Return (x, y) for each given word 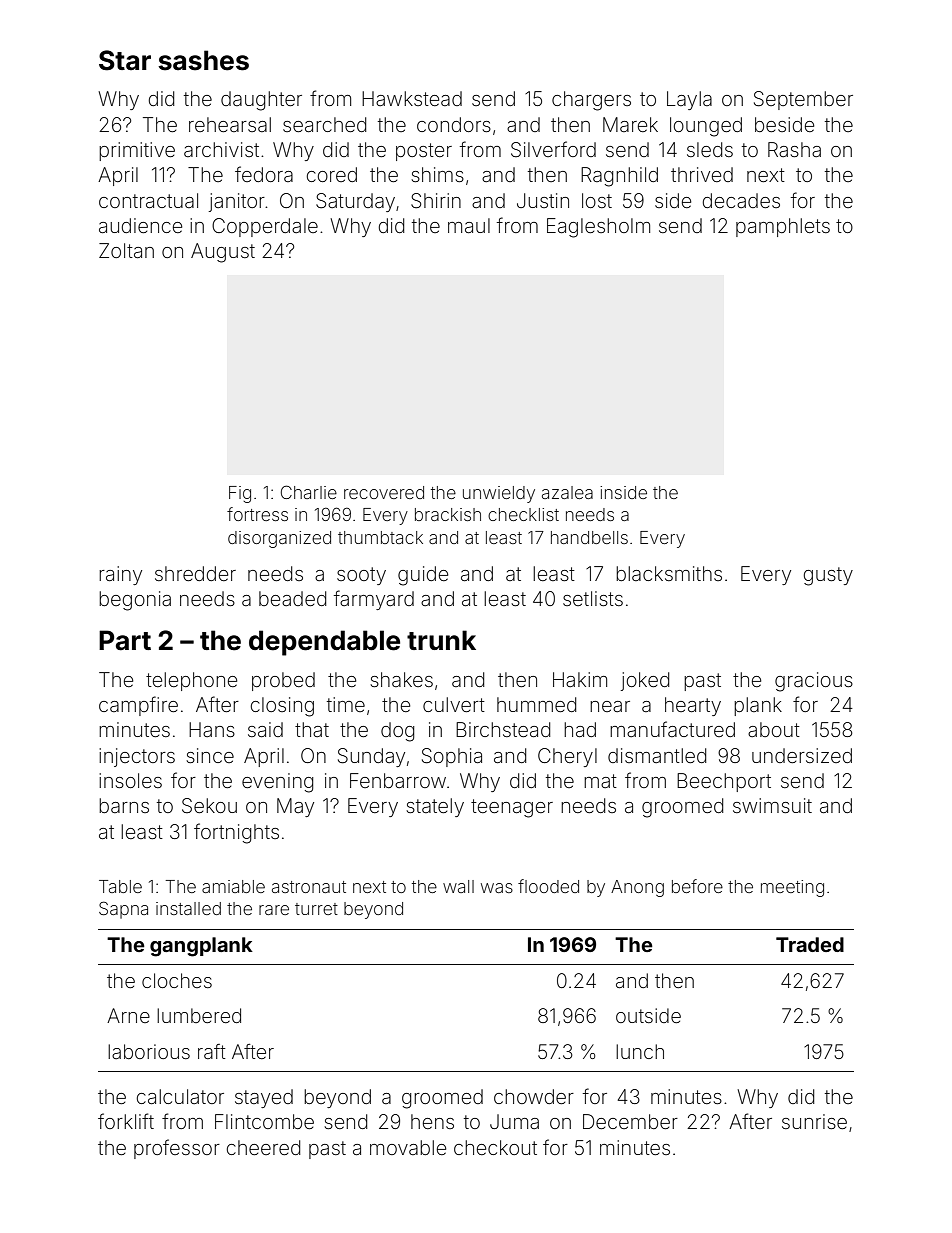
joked (645, 681)
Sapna (123, 910)
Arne (128, 1015)
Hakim (580, 679)
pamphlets (783, 227)
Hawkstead (412, 98)
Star (125, 60)
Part (125, 640)
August (223, 253)
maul (469, 225)
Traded (810, 944)
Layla (689, 100)
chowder (534, 1096)
